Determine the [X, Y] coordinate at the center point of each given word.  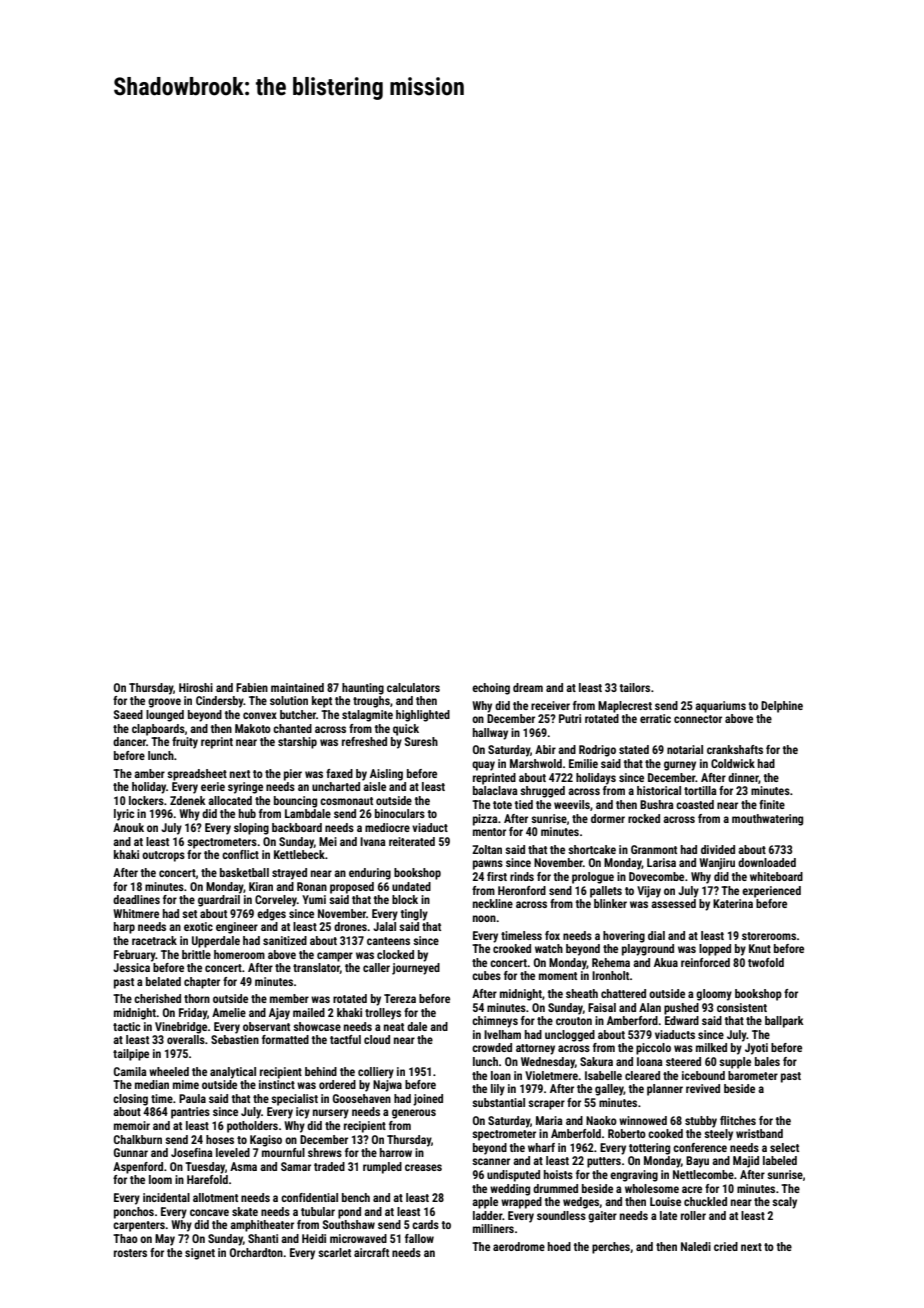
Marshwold [536, 763]
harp [124, 928]
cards [425, 1224]
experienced [771, 892]
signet [200, 1254]
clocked [395, 954]
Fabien [252, 687]
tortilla [700, 790]
